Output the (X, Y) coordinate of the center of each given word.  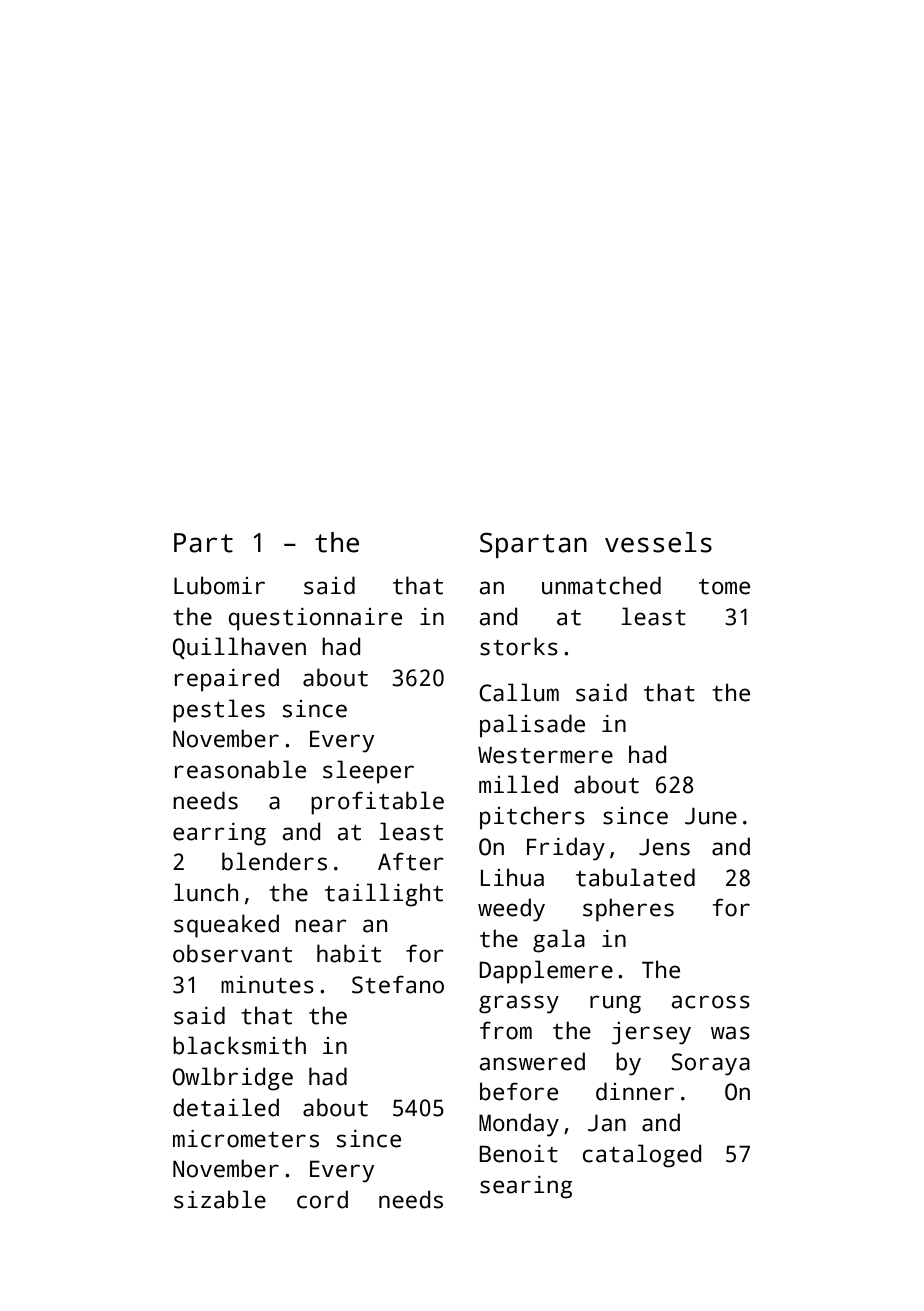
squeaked (226, 926)
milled (518, 784)
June (711, 816)
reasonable (240, 769)
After (411, 861)
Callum (519, 692)
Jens (664, 847)
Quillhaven (239, 648)
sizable (220, 1199)
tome (724, 587)
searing (526, 1187)
